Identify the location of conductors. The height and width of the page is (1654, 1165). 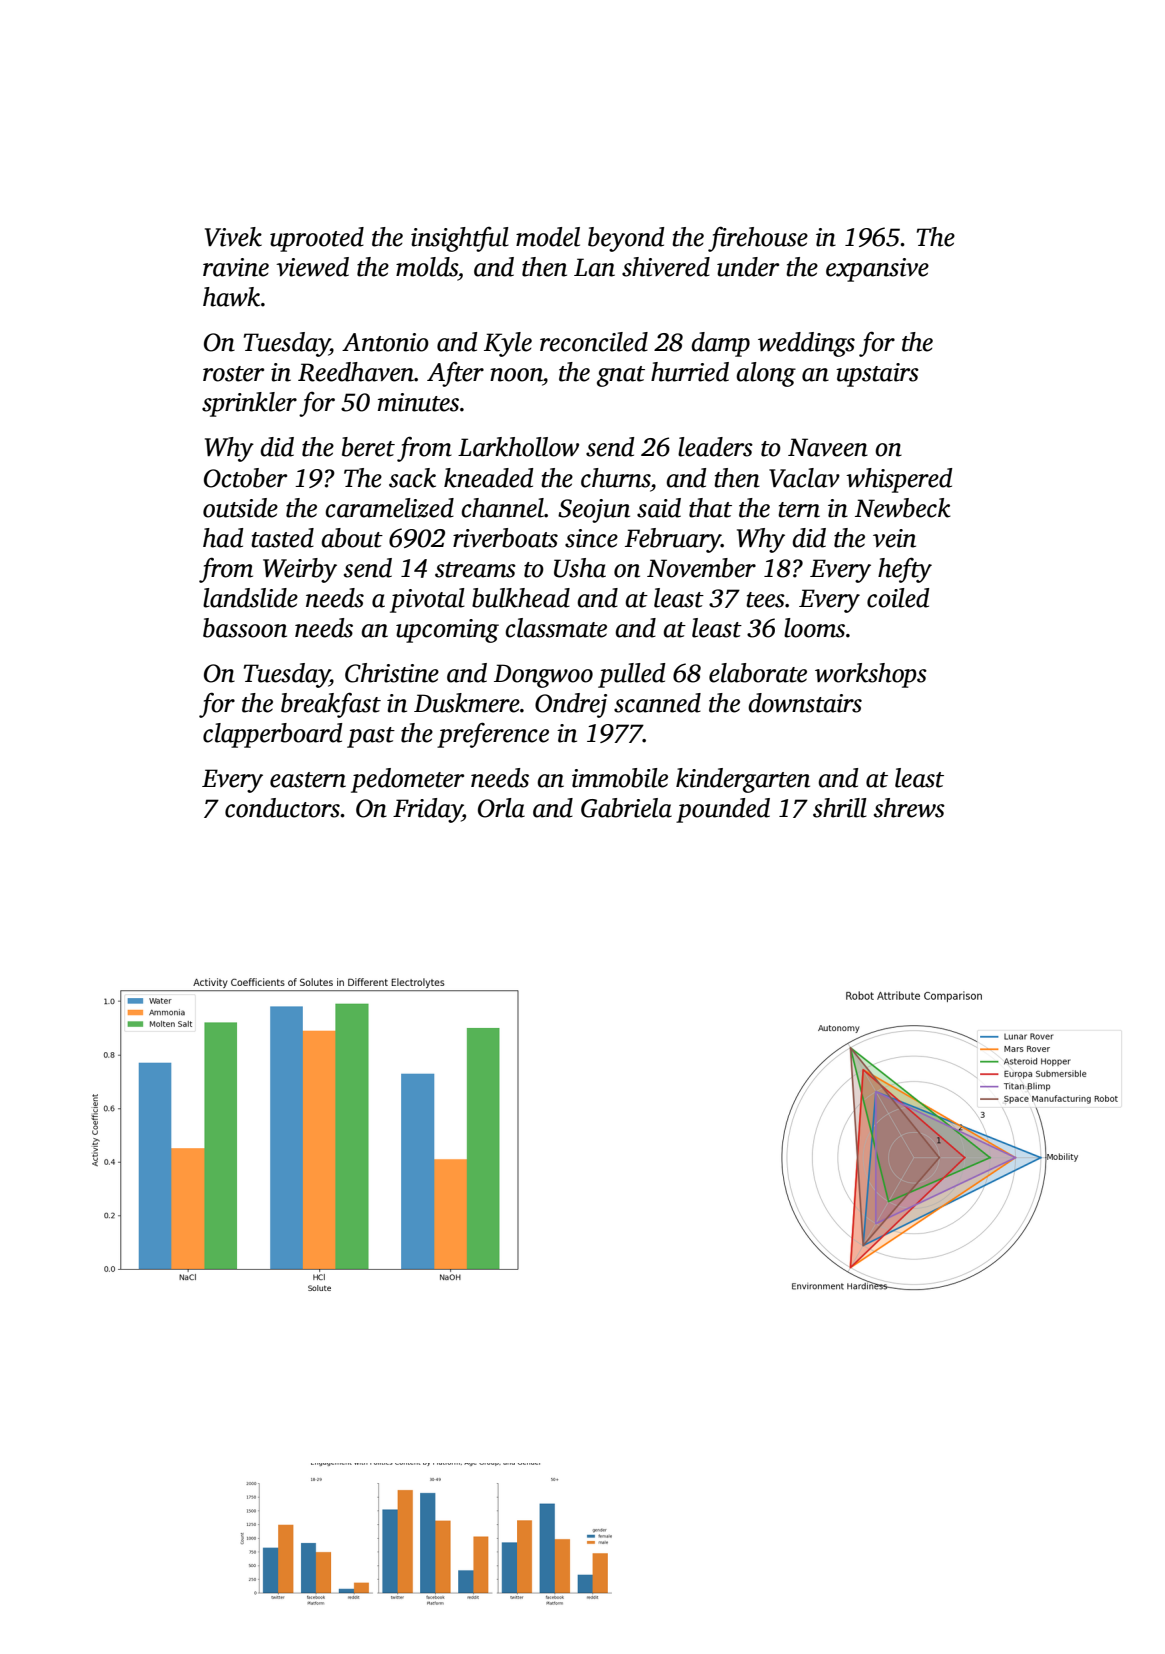
(282, 808).
